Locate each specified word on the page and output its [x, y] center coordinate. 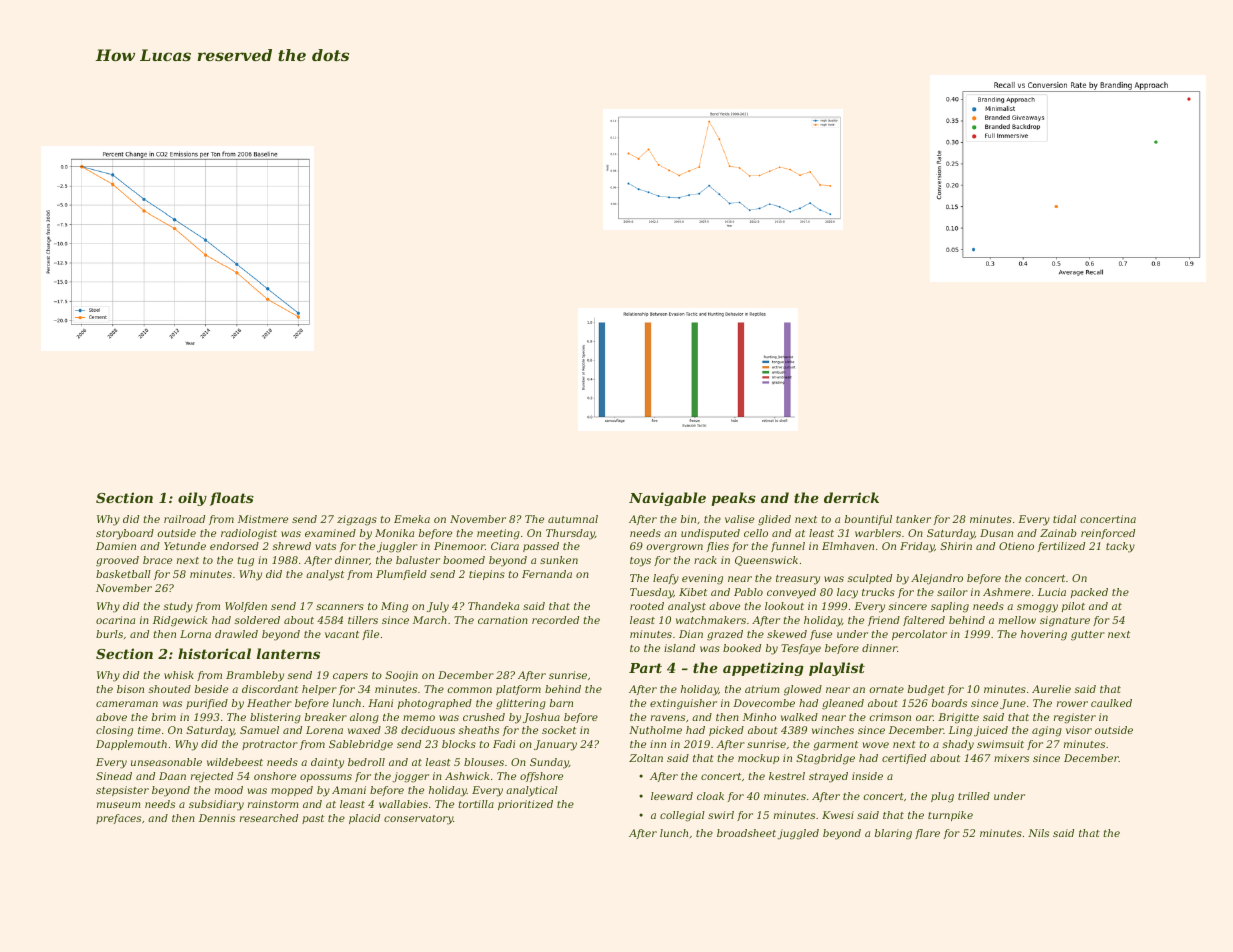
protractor [270, 745]
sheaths [479, 730]
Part [645, 668]
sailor [952, 592]
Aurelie [1051, 689]
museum [118, 805]
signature [1065, 621]
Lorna [195, 634]
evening [702, 579]
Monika [394, 533]
